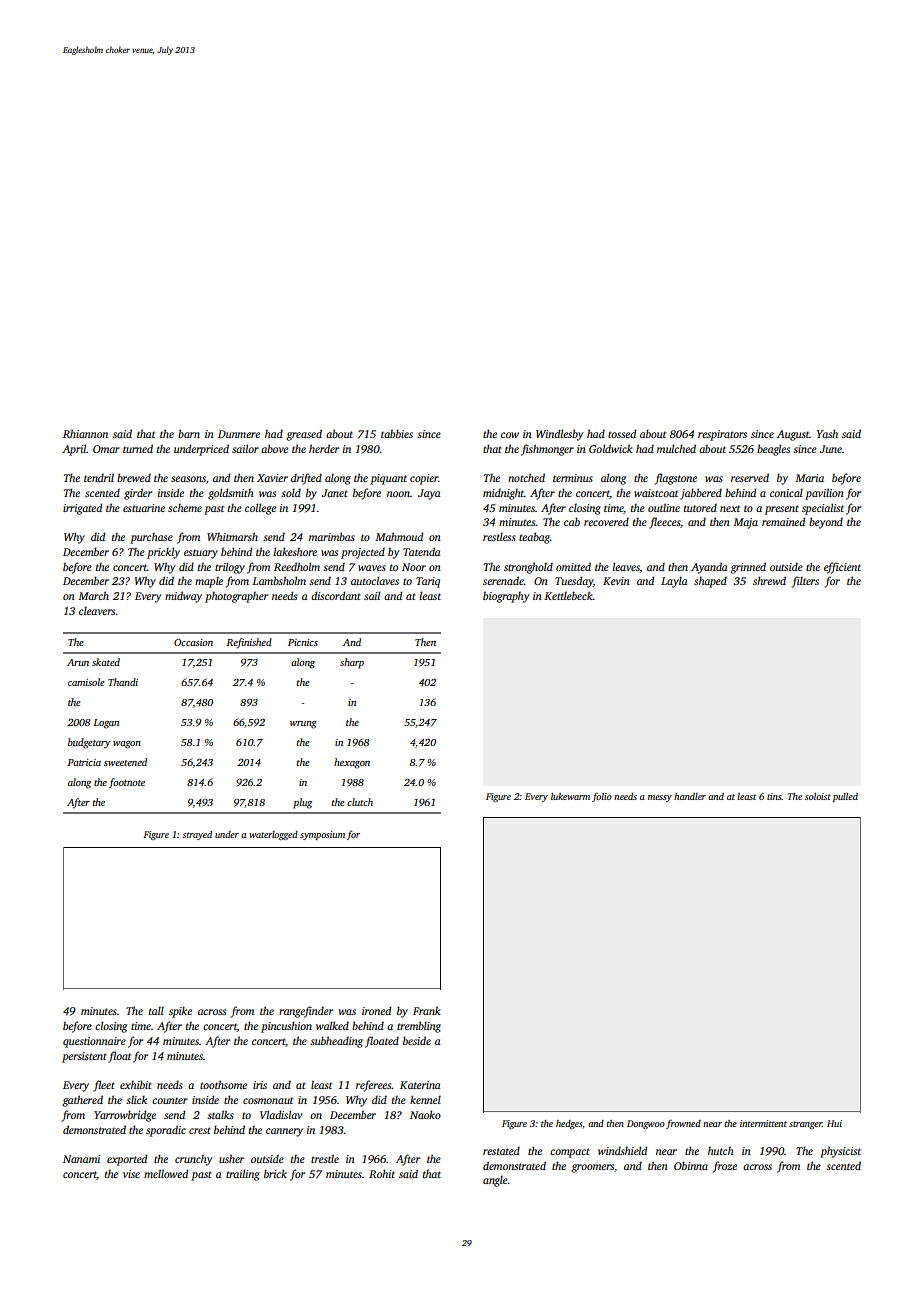 This screenshot has width=924, height=1308. What do you see at coordinates (231, 494) in the screenshot?
I see `goldsmith` at bounding box center [231, 494].
